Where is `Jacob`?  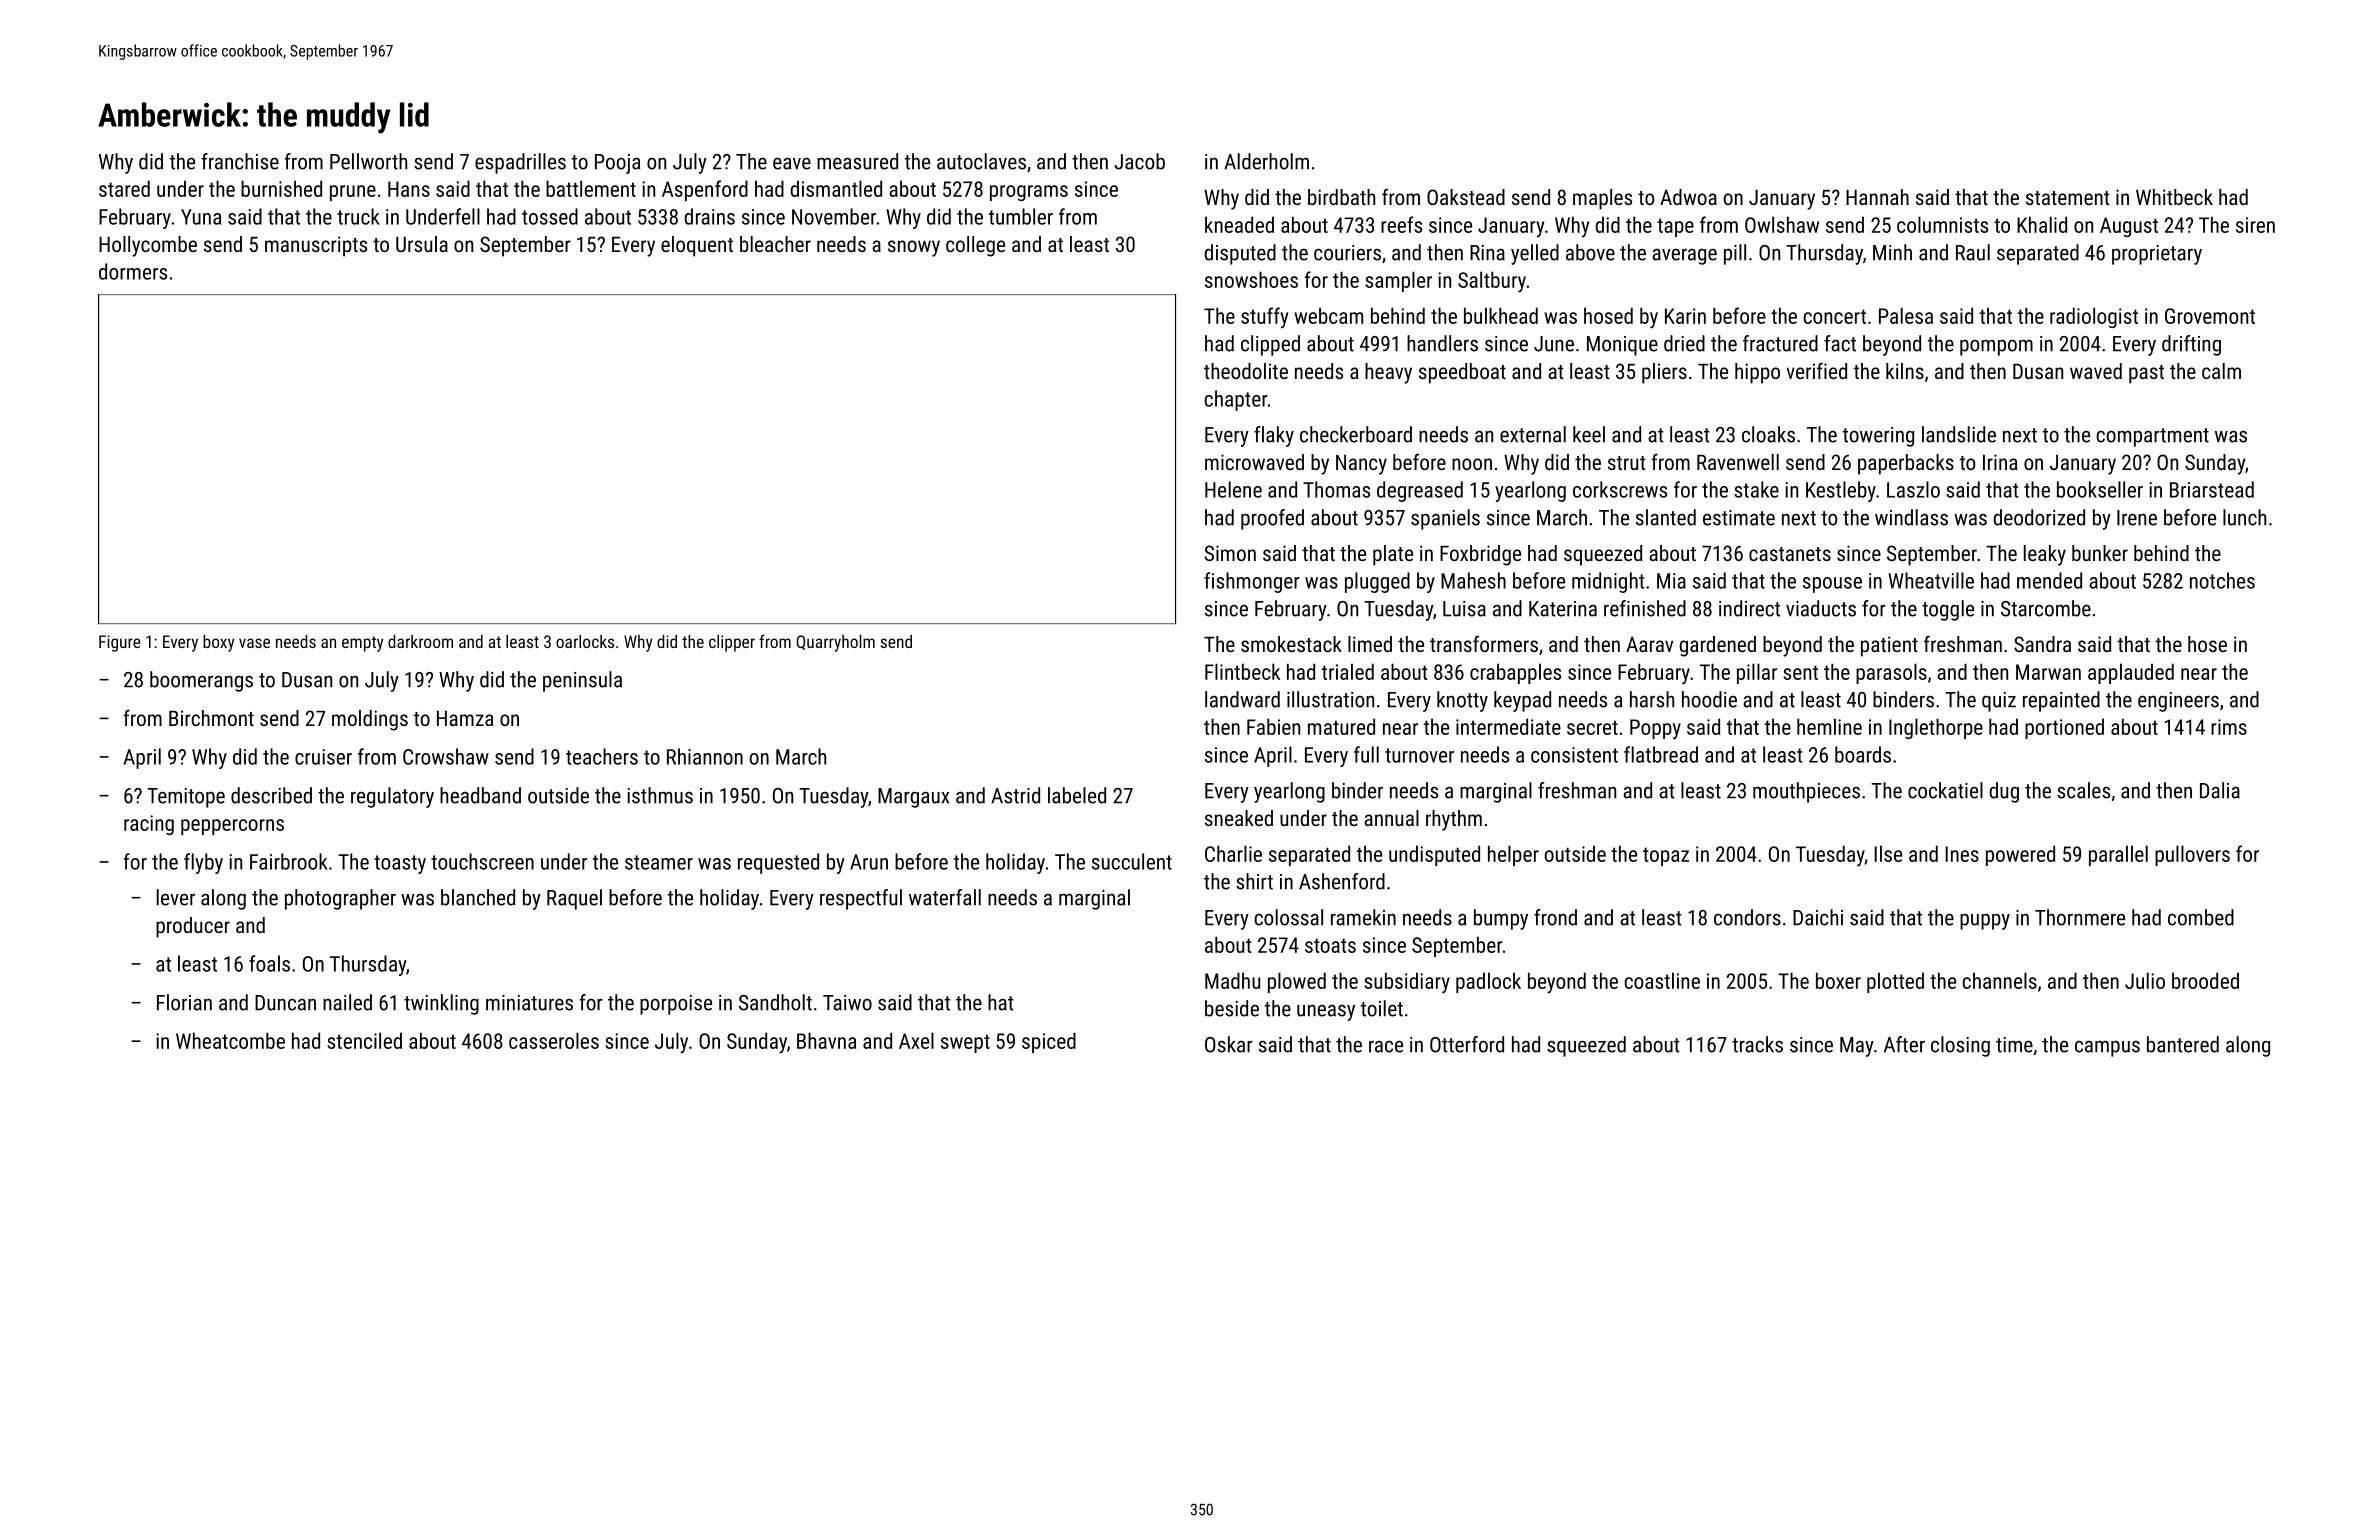
Jacob is located at coordinates (1139, 161).
